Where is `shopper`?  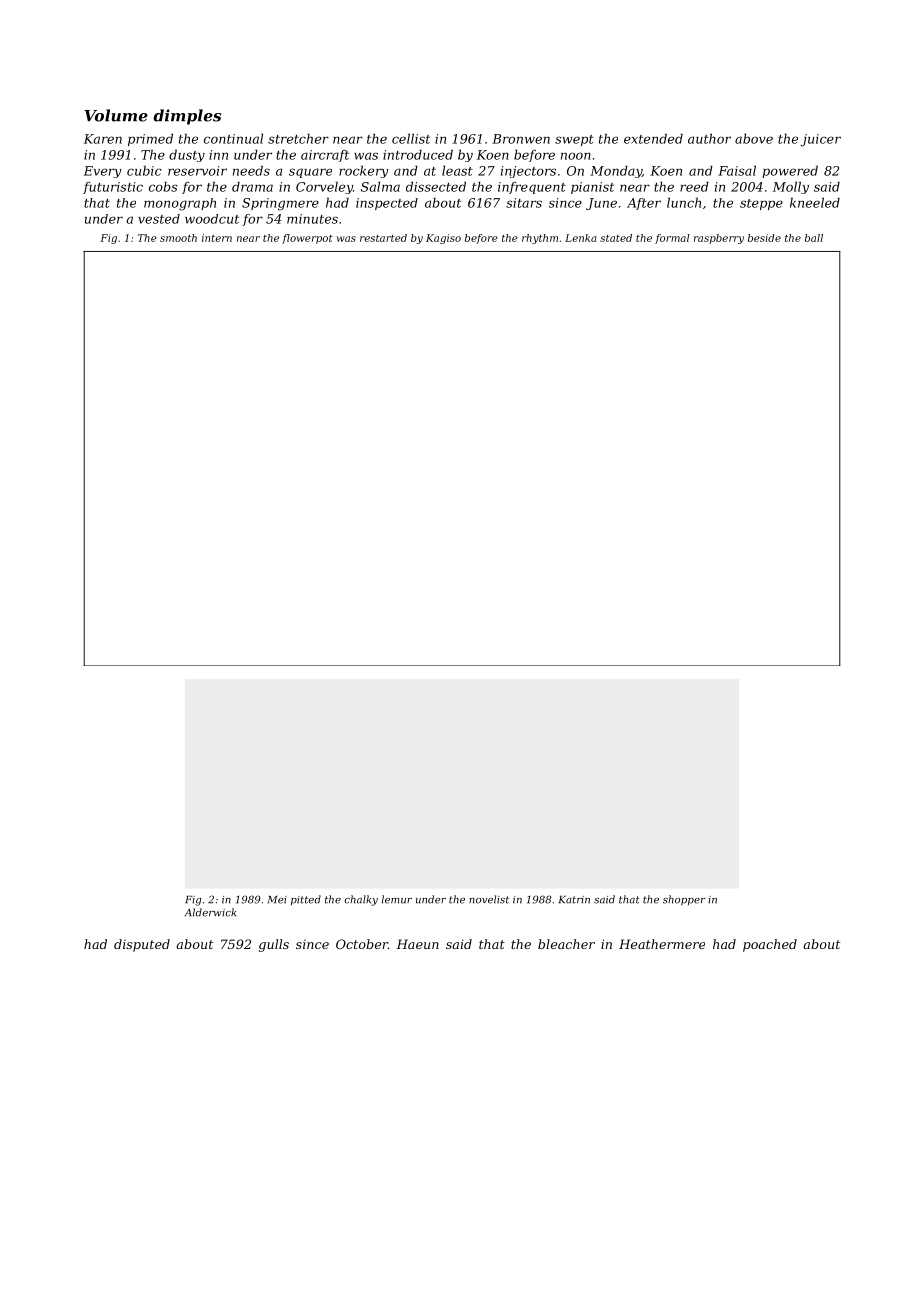
shopper is located at coordinates (684, 900).
